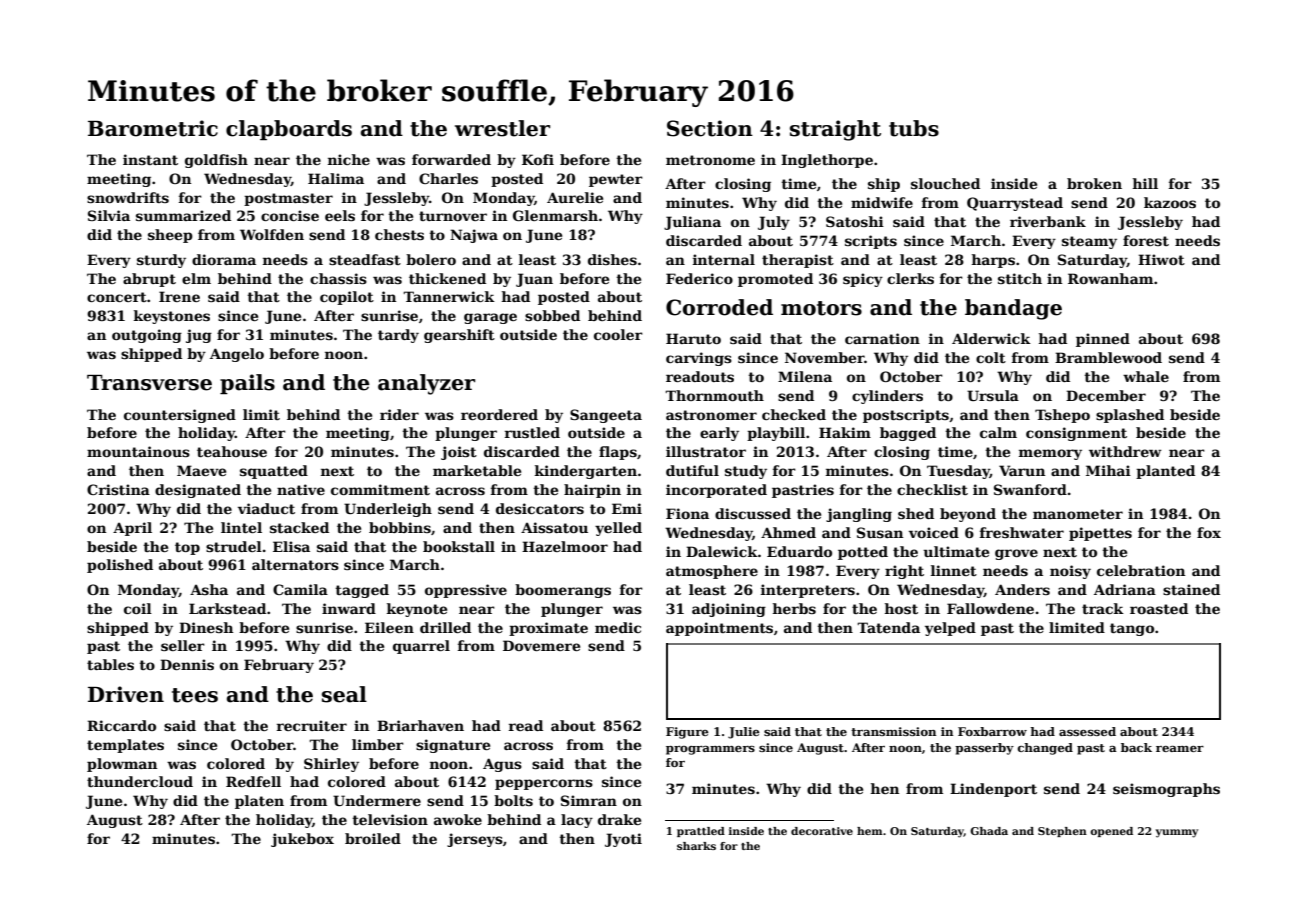 The width and height of the page is (1308, 924). Describe the element at coordinates (1100, 534) in the page. I see `pipettes` at that location.
